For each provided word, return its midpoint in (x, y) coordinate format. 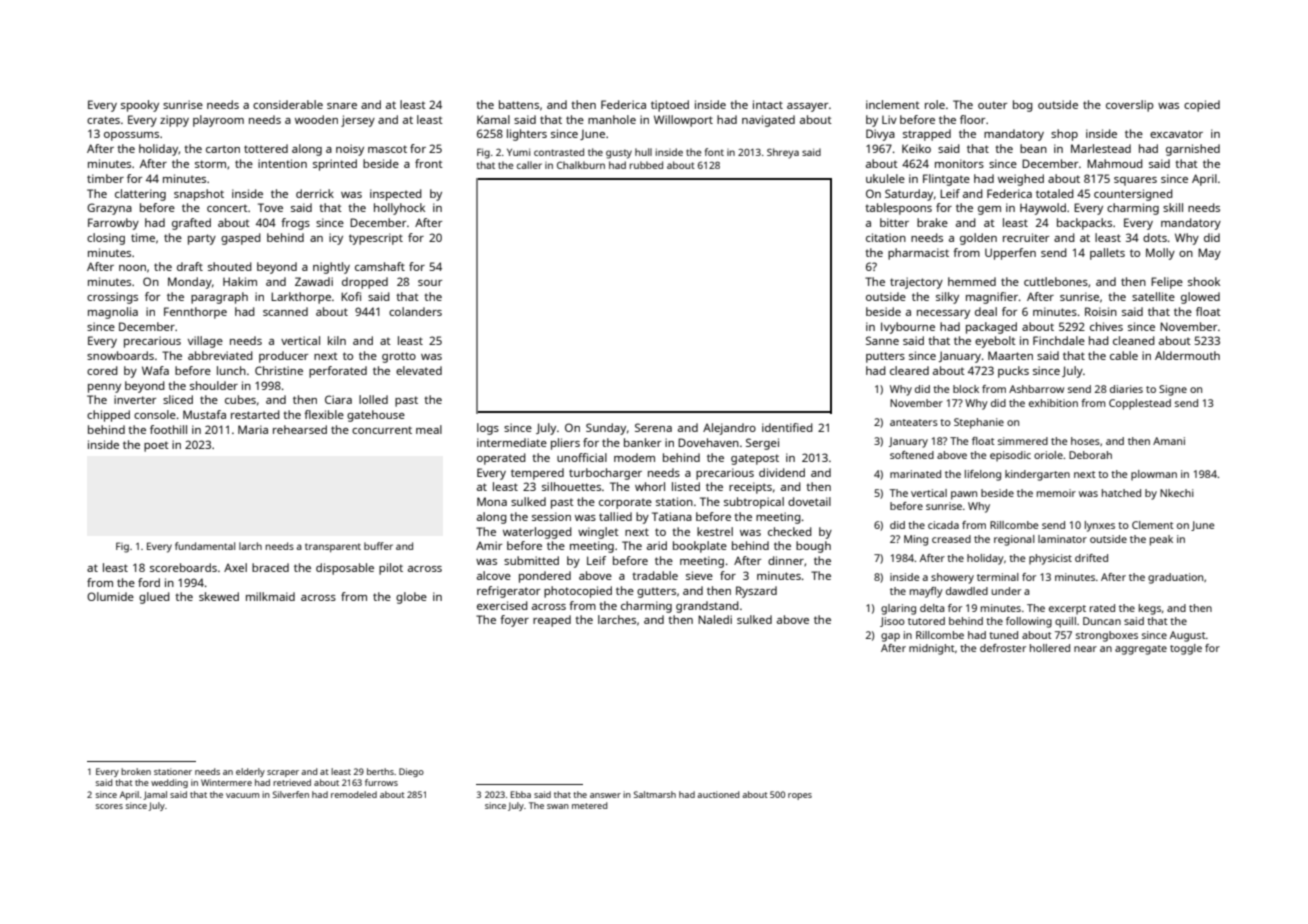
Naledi (715, 619)
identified (787, 427)
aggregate (1141, 650)
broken (136, 771)
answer (605, 795)
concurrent (382, 430)
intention (282, 163)
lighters (527, 135)
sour (430, 283)
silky (947, 298)
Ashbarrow (1036, 389)
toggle (1186, 649)
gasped (241, 239)
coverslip (1130, 106)
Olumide (110, 596)
